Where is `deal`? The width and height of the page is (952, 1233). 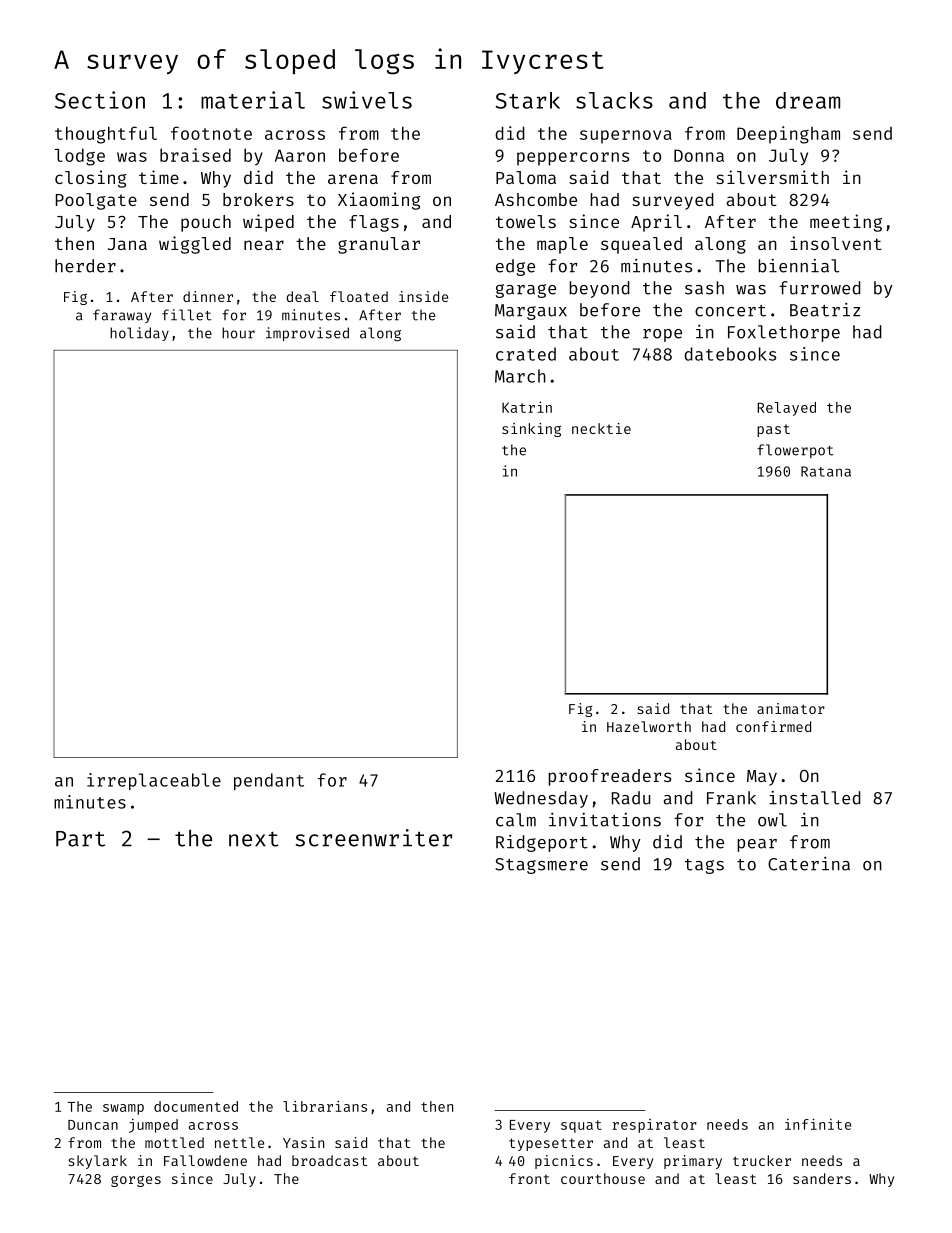 deal is located at coordinates (303, 296).
